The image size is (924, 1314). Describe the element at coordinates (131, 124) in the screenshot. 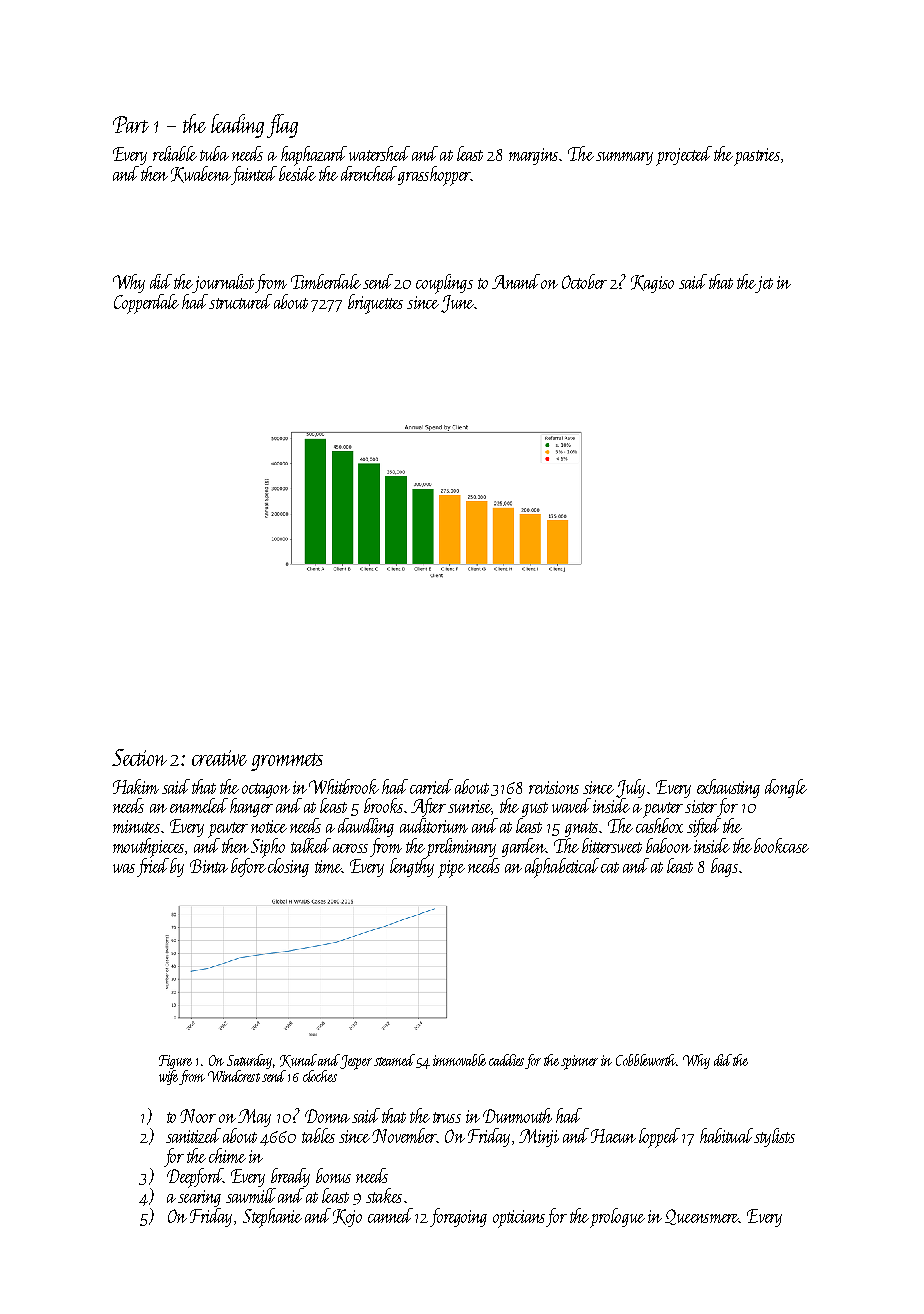

I see `Part` at that location.
